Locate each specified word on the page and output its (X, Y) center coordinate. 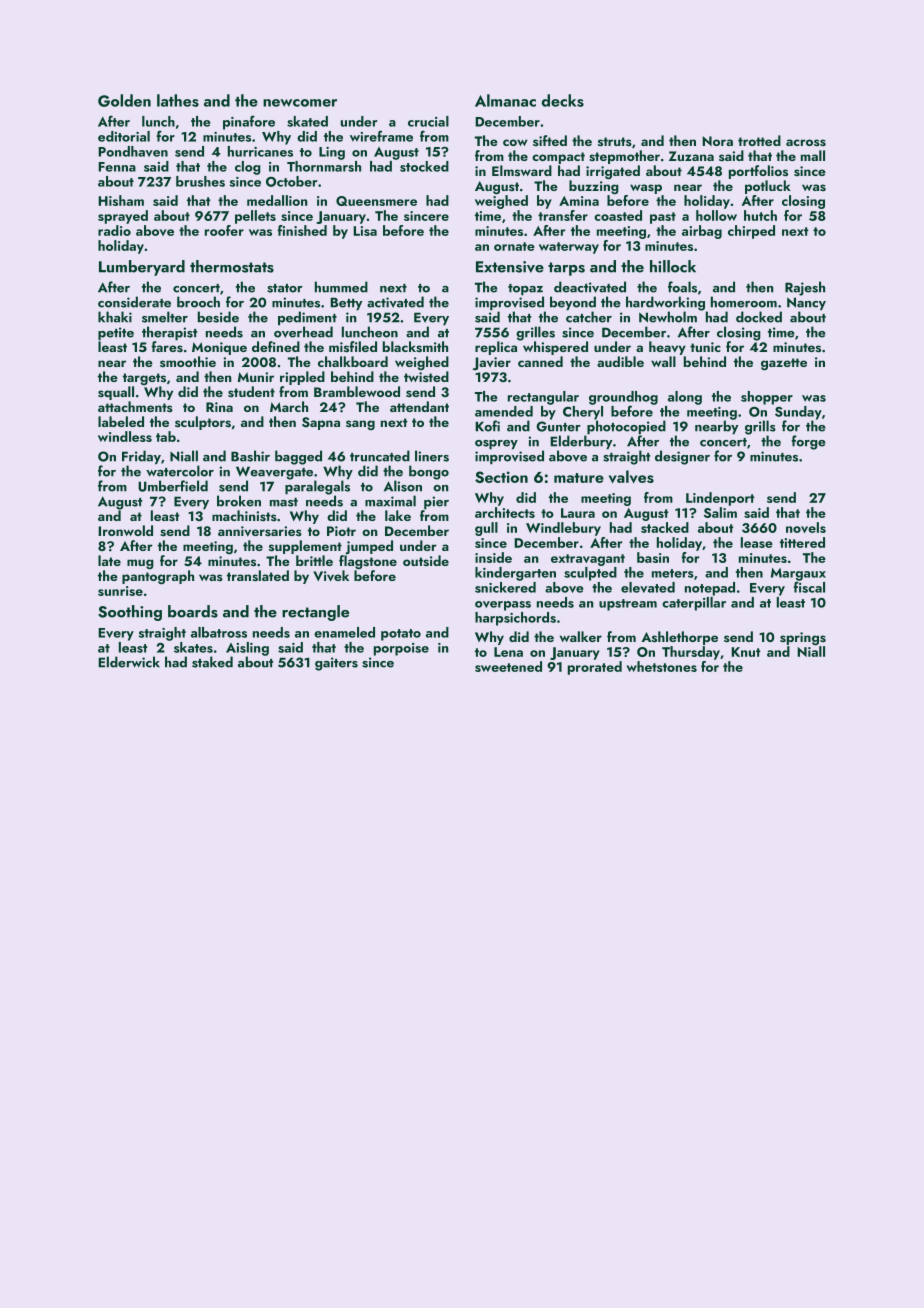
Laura (578, 513)
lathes (178, 100)
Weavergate (274, 473)
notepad (710, 589)
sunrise (120, 591)
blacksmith (415, 347)
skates (193, 647)
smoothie (188, 361)
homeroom (744, 302)
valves (631, 476)
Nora (718, 141)
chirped (751, 232)
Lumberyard (142, 268)
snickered (505, 587)
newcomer (300, 103)
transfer (563, 215)
